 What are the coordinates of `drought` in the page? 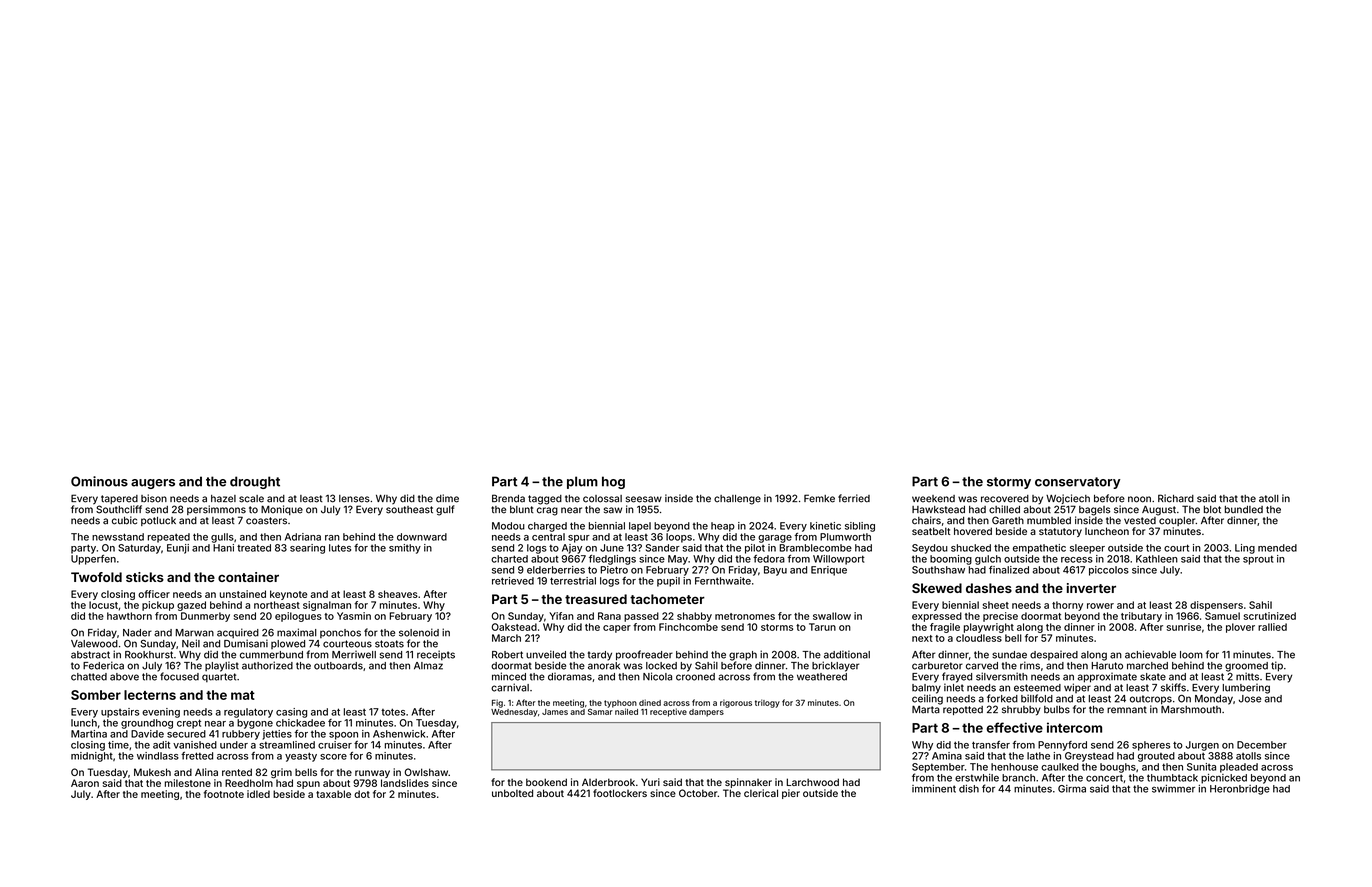 It's located at (255, 482).
